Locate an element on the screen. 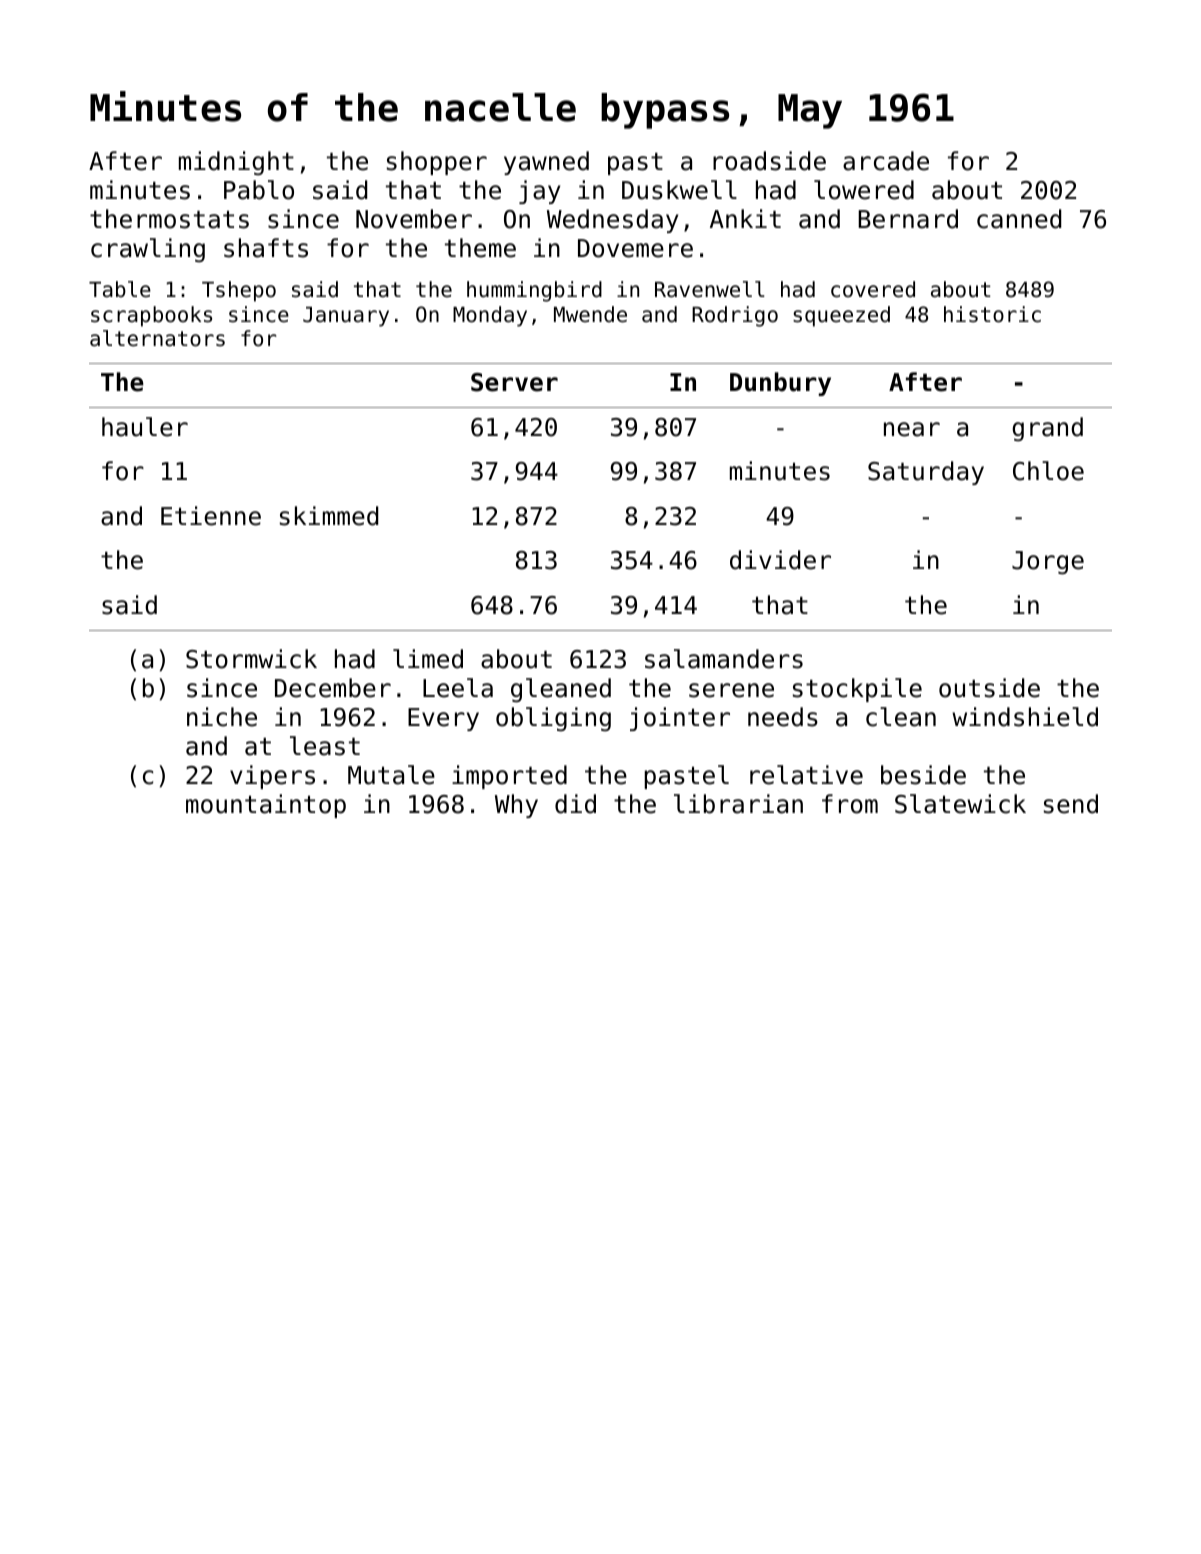 This screenshot has height=1554, width=1201. skimmed is located at coordinates (329, 516).
